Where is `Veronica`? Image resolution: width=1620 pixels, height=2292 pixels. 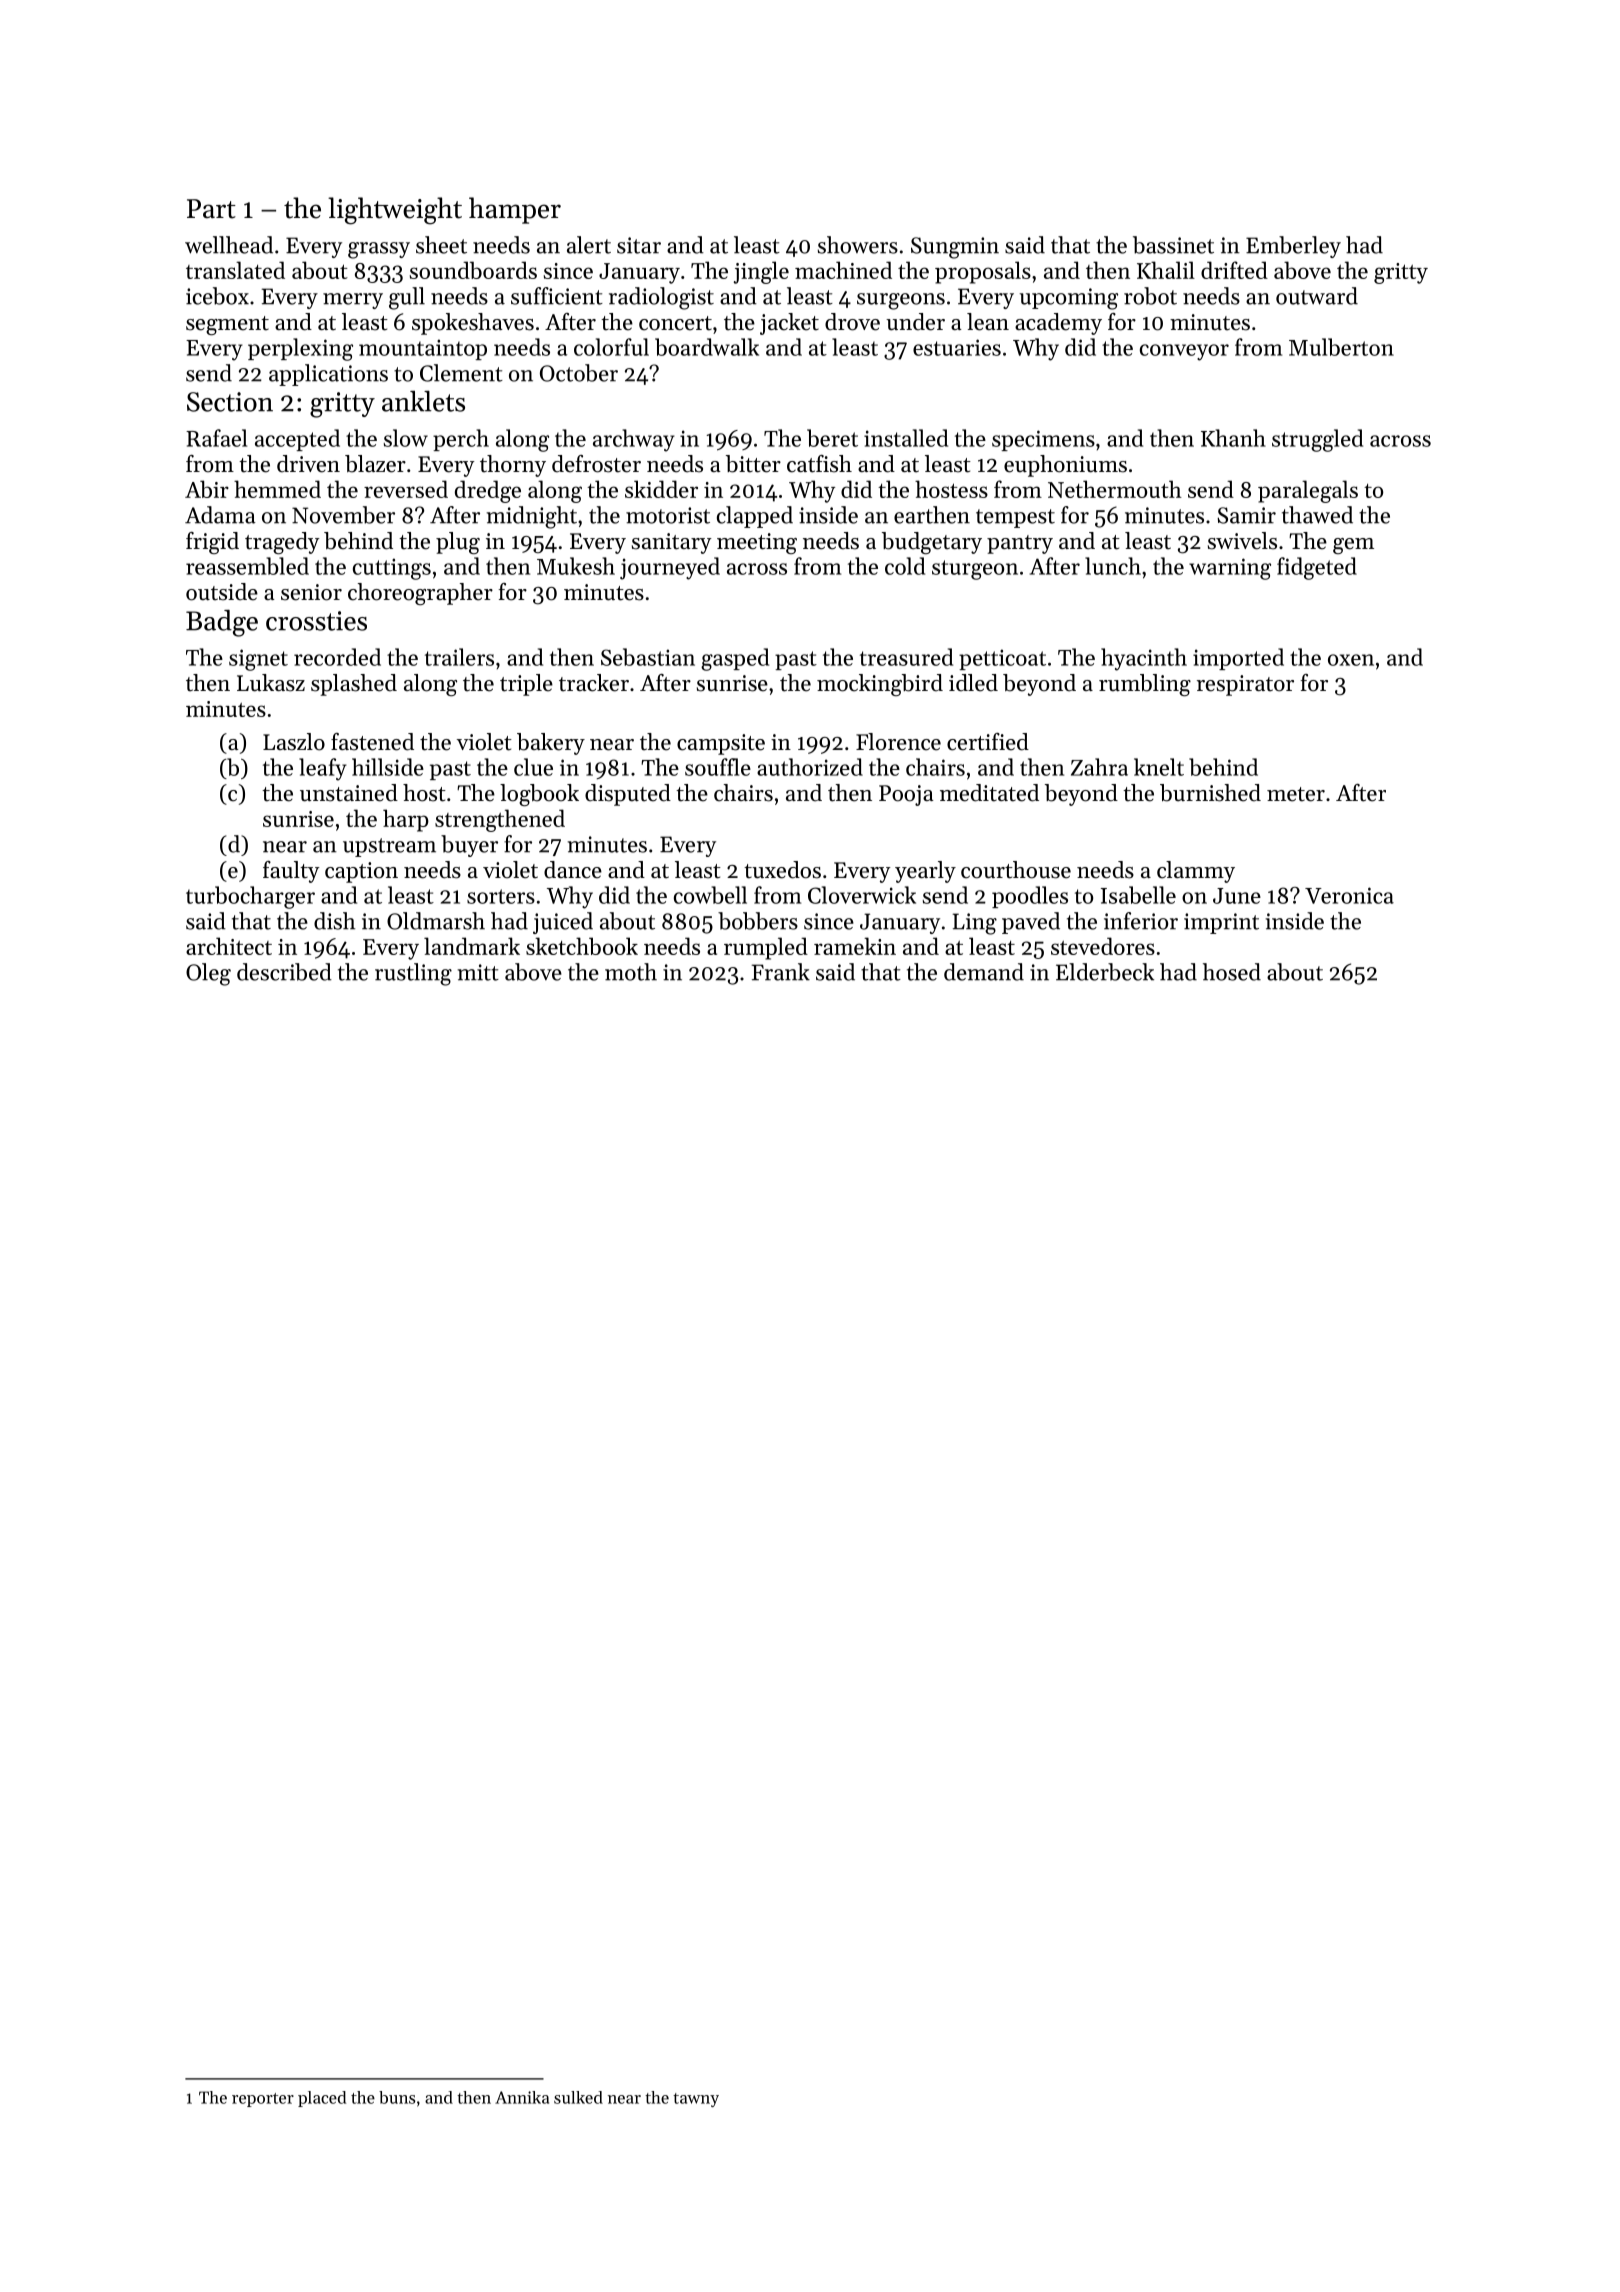 Veronica is located at coordinates (1349, 895).
